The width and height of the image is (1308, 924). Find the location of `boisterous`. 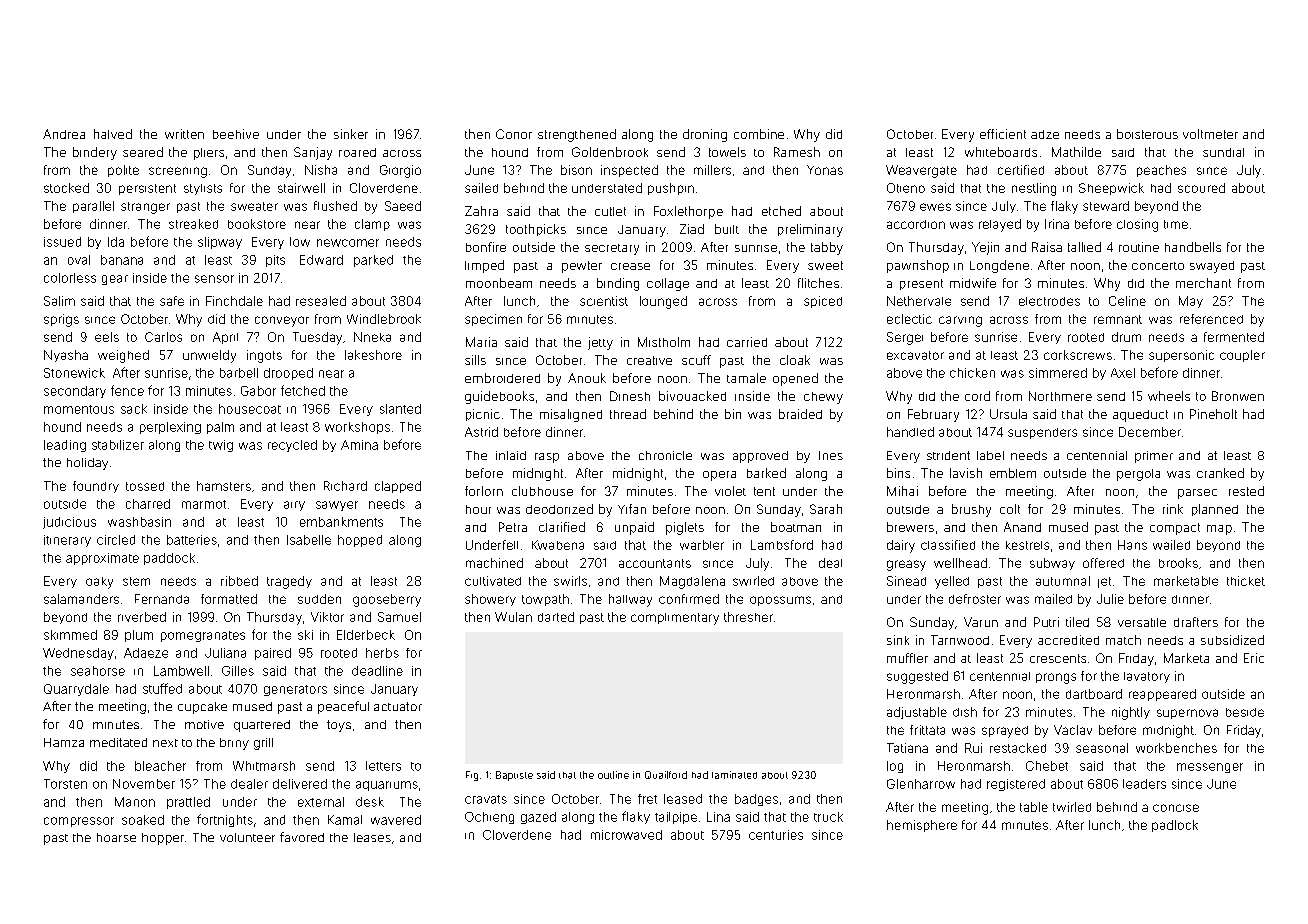

boisterous is located at coordinates (1147, 134).
